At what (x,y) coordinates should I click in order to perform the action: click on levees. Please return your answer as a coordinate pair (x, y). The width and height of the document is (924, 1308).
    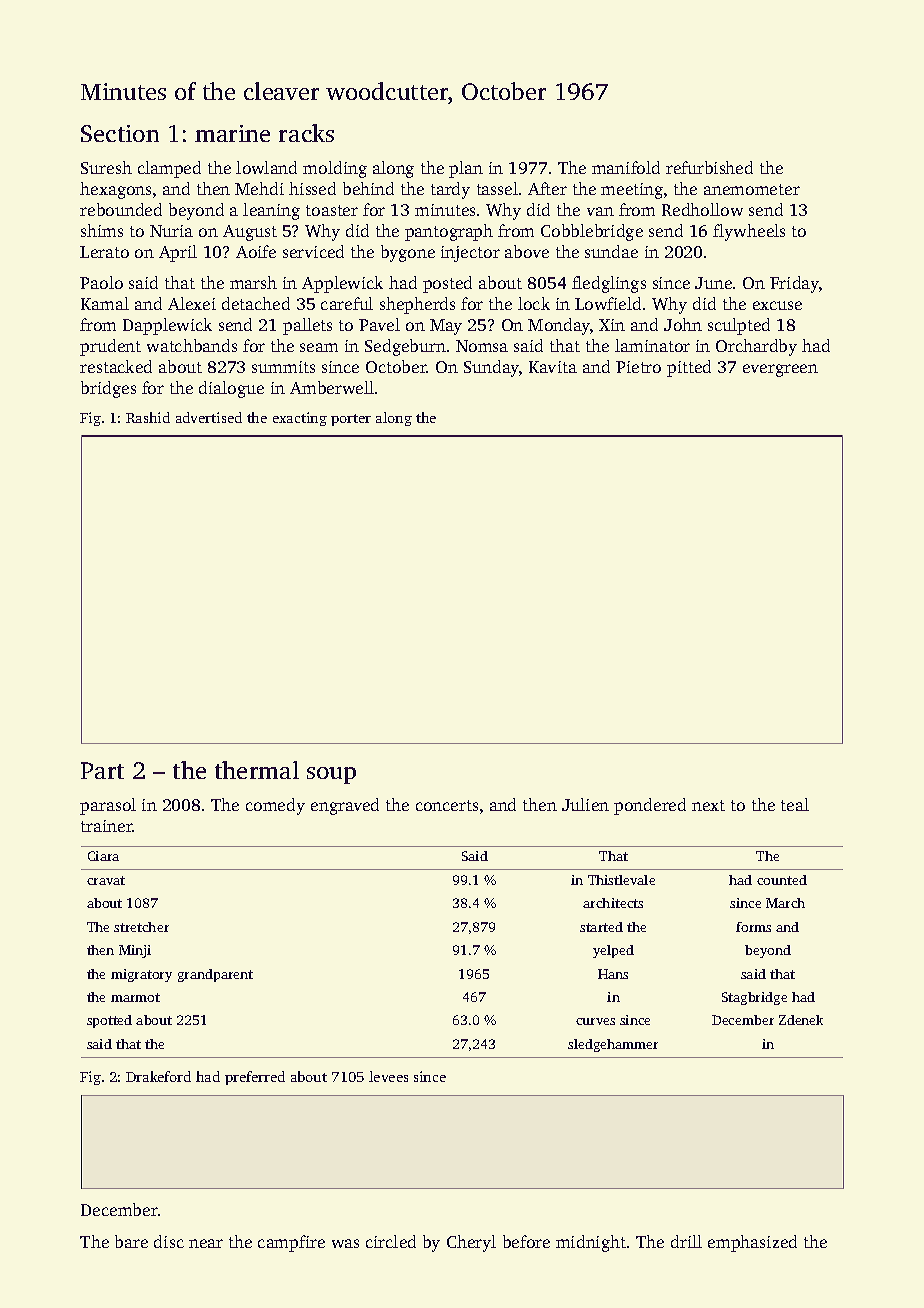
    Looking at the image, I should click on (388, 1076).
